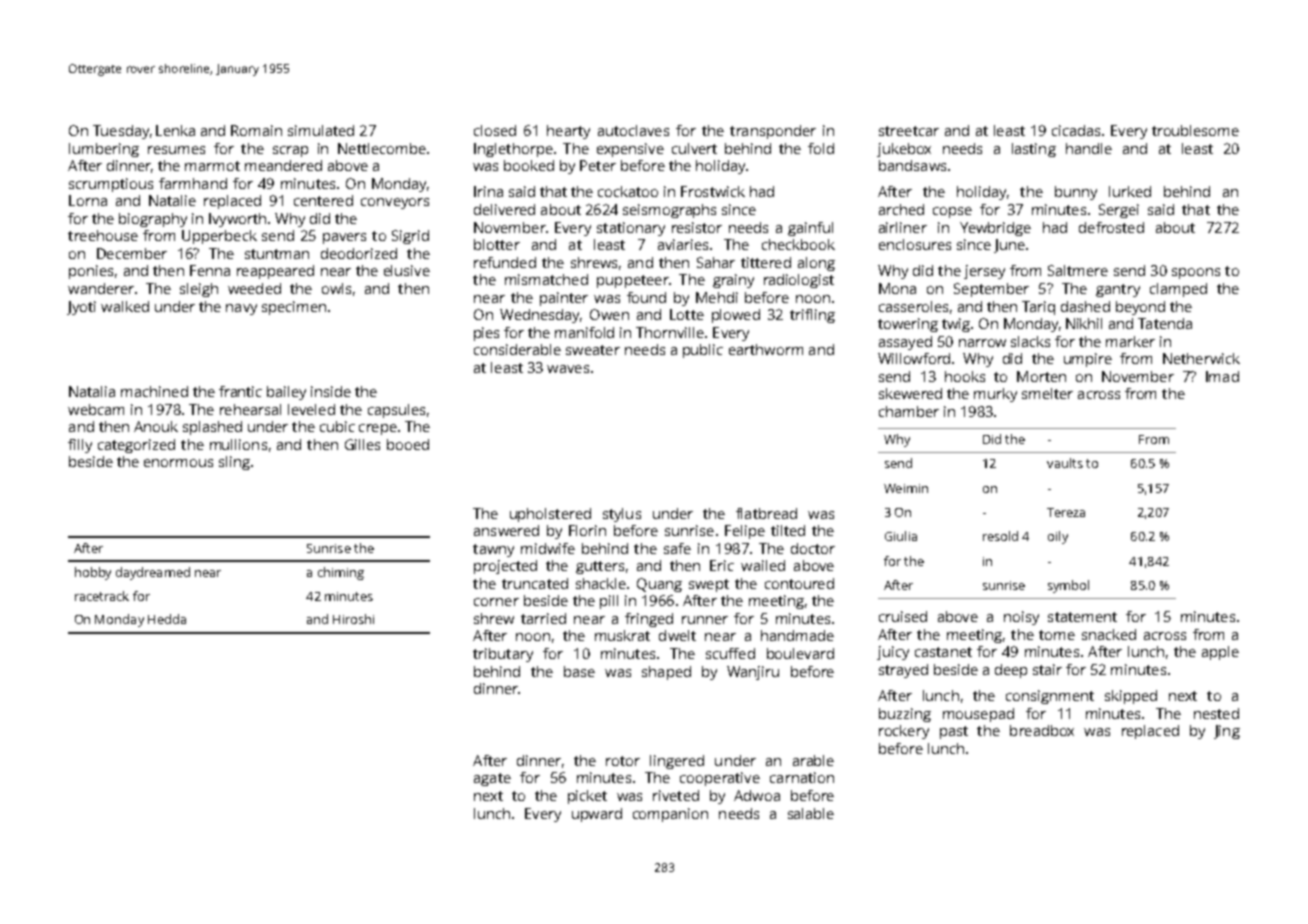  I want to click on specimen, so click(294, 308).
